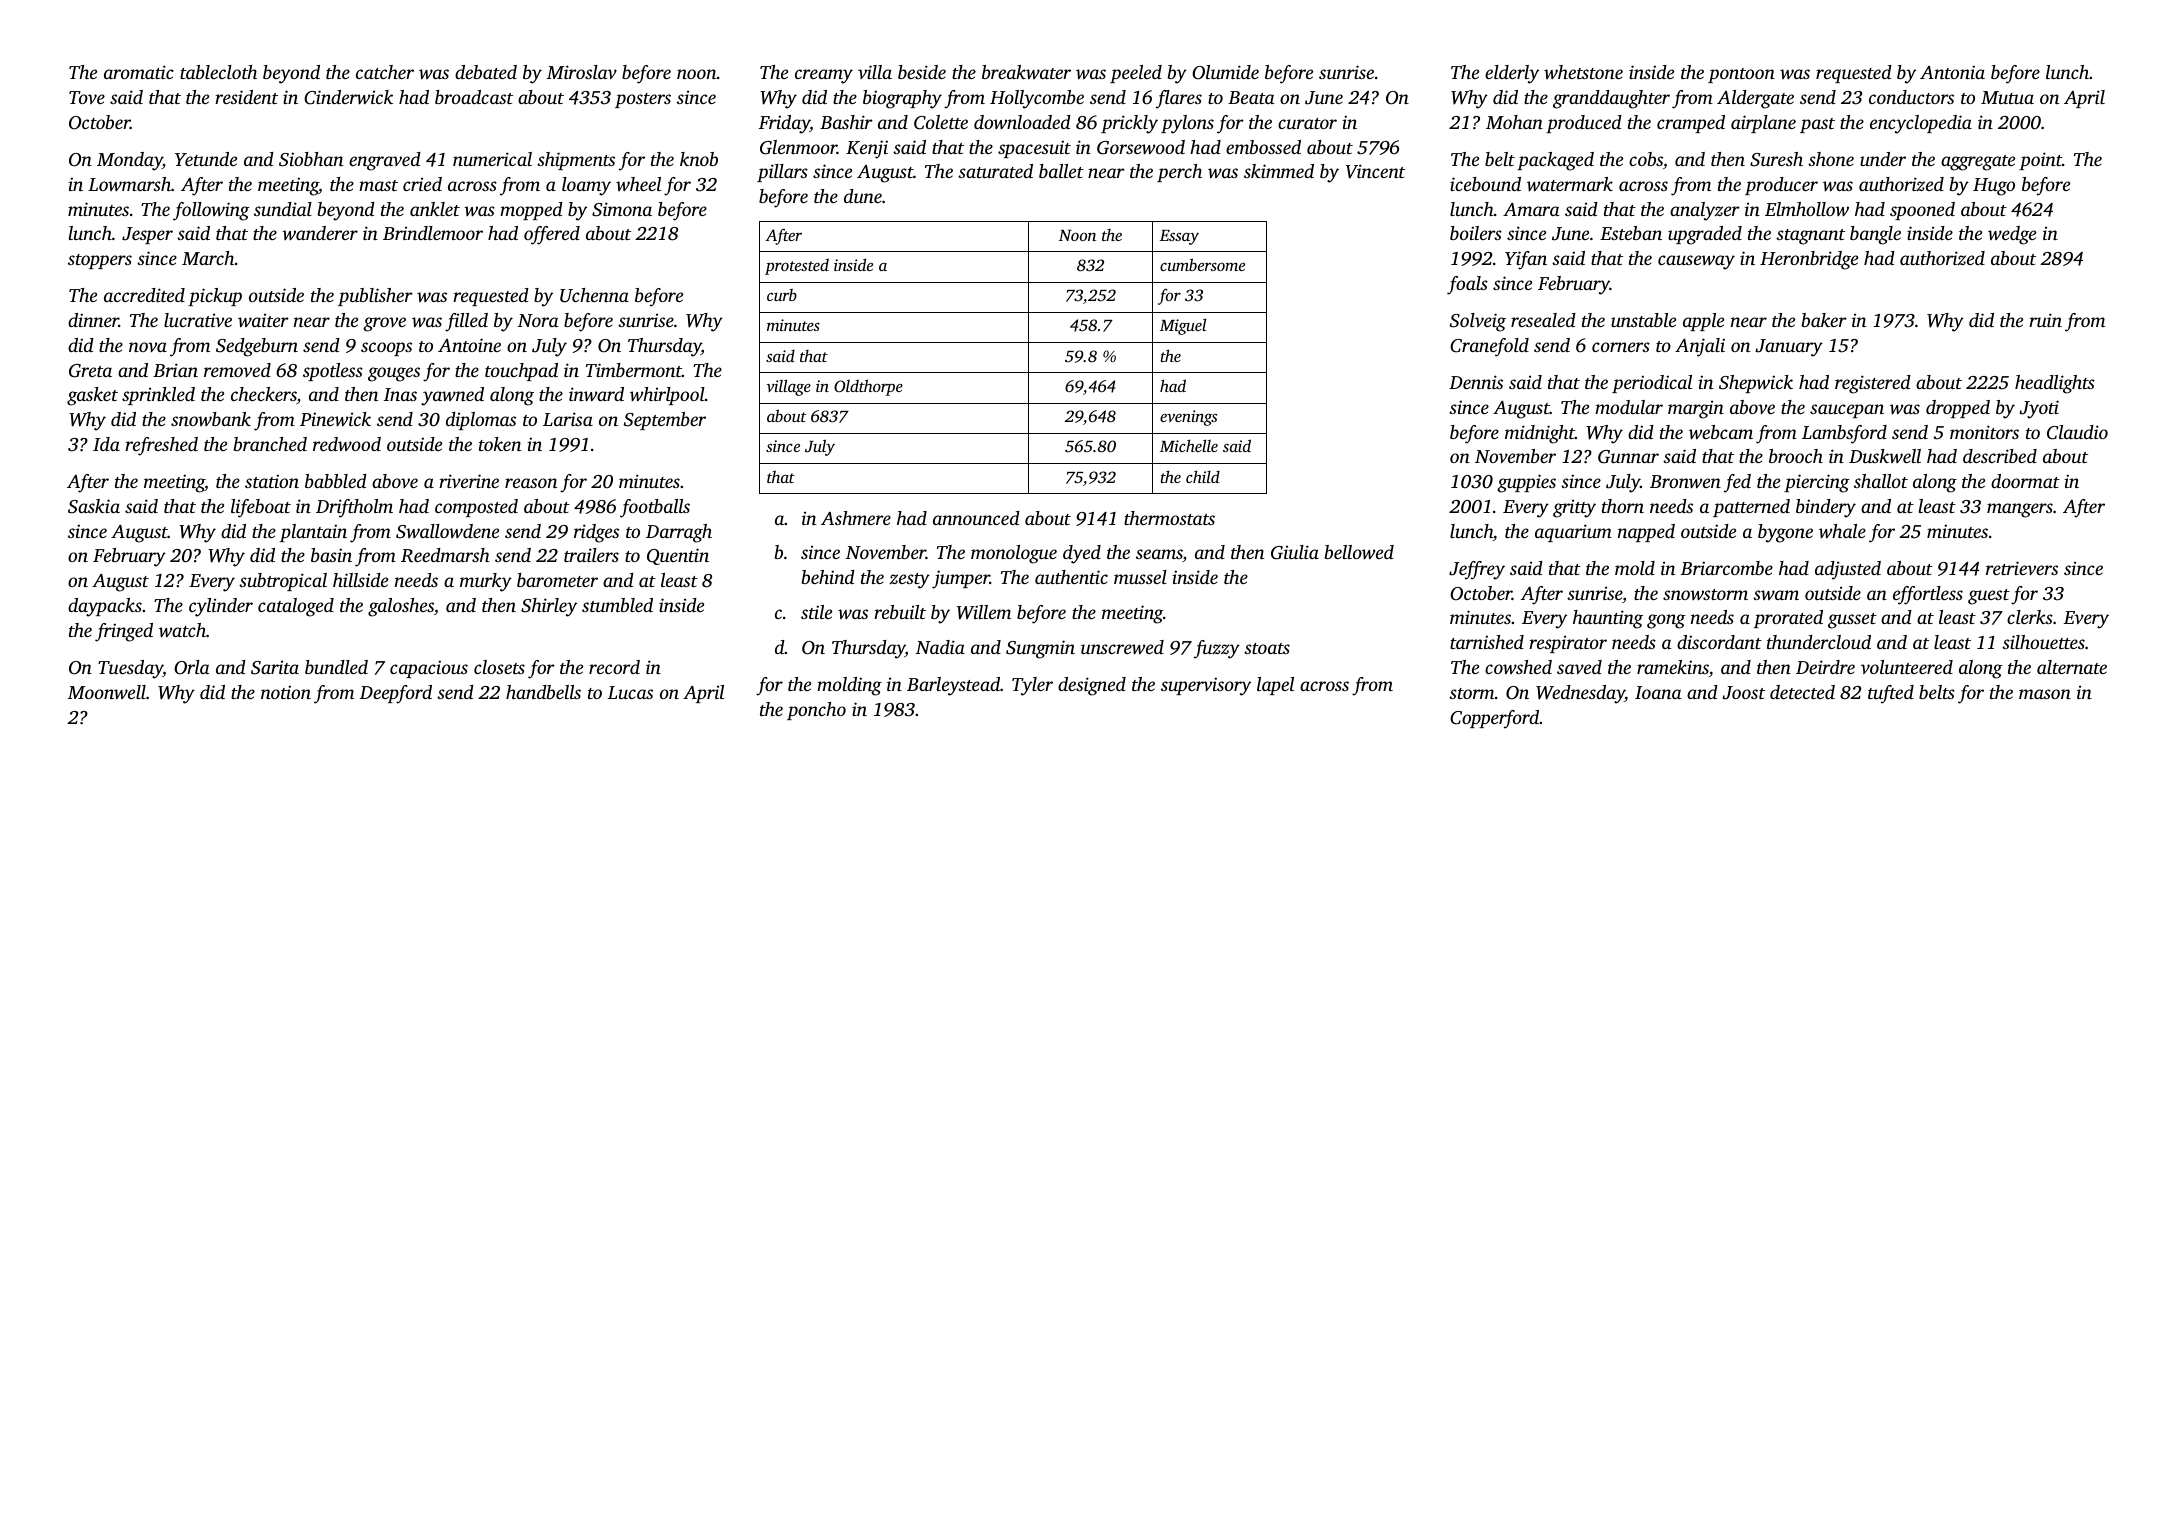 Image resolution: width=2178 pixels, height=1540 pixels. What do you see at coordinates (499, 667) in the document?
I see `closets` at bounding box center [499, 667].
